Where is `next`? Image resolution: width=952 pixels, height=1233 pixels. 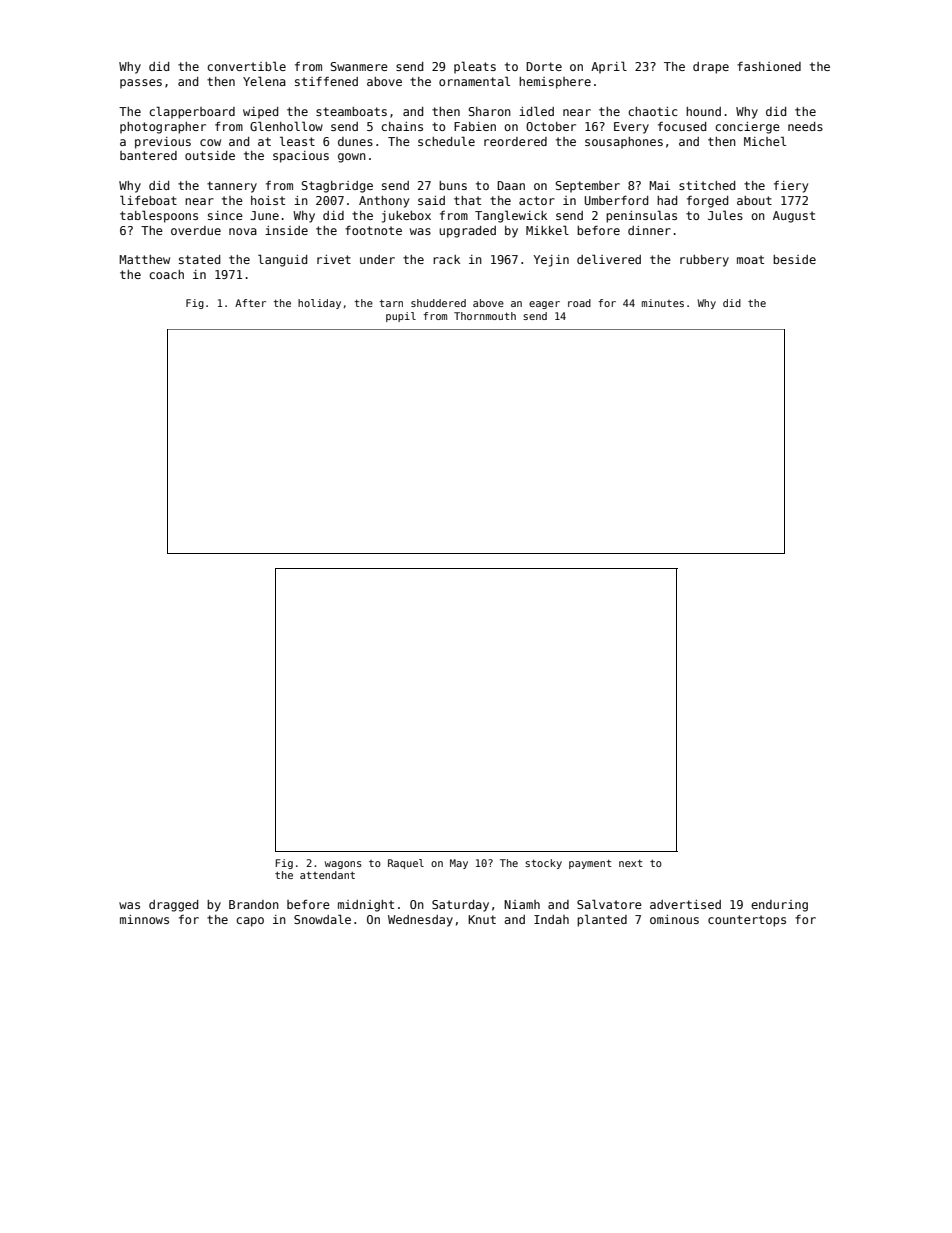 next is located at coordinates (631, 863).
